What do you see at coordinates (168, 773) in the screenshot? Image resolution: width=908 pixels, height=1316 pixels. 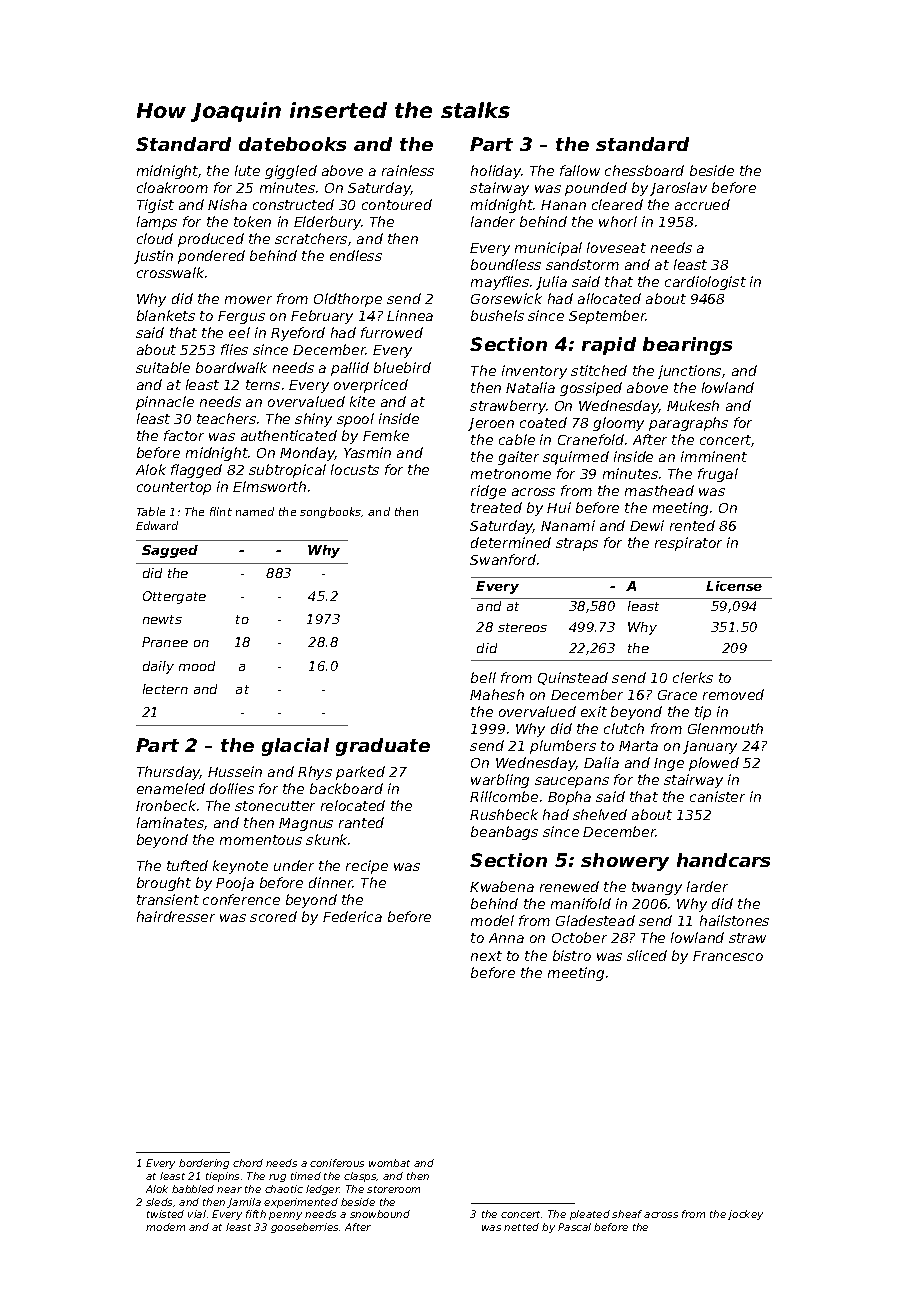 I see `Thursday` at bounding box center [168, 773].
